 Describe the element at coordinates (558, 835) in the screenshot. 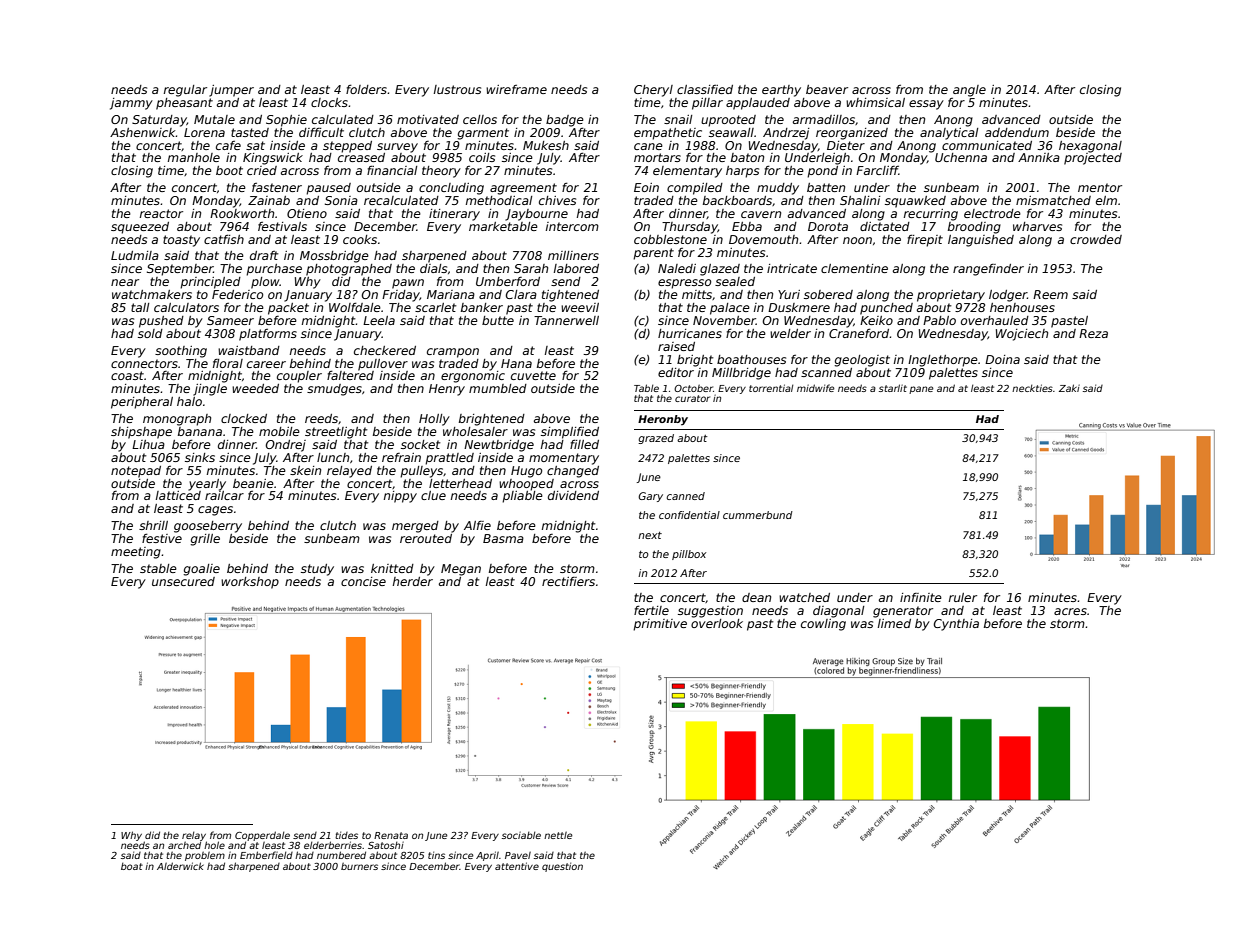

I see `nettle` at that location.
